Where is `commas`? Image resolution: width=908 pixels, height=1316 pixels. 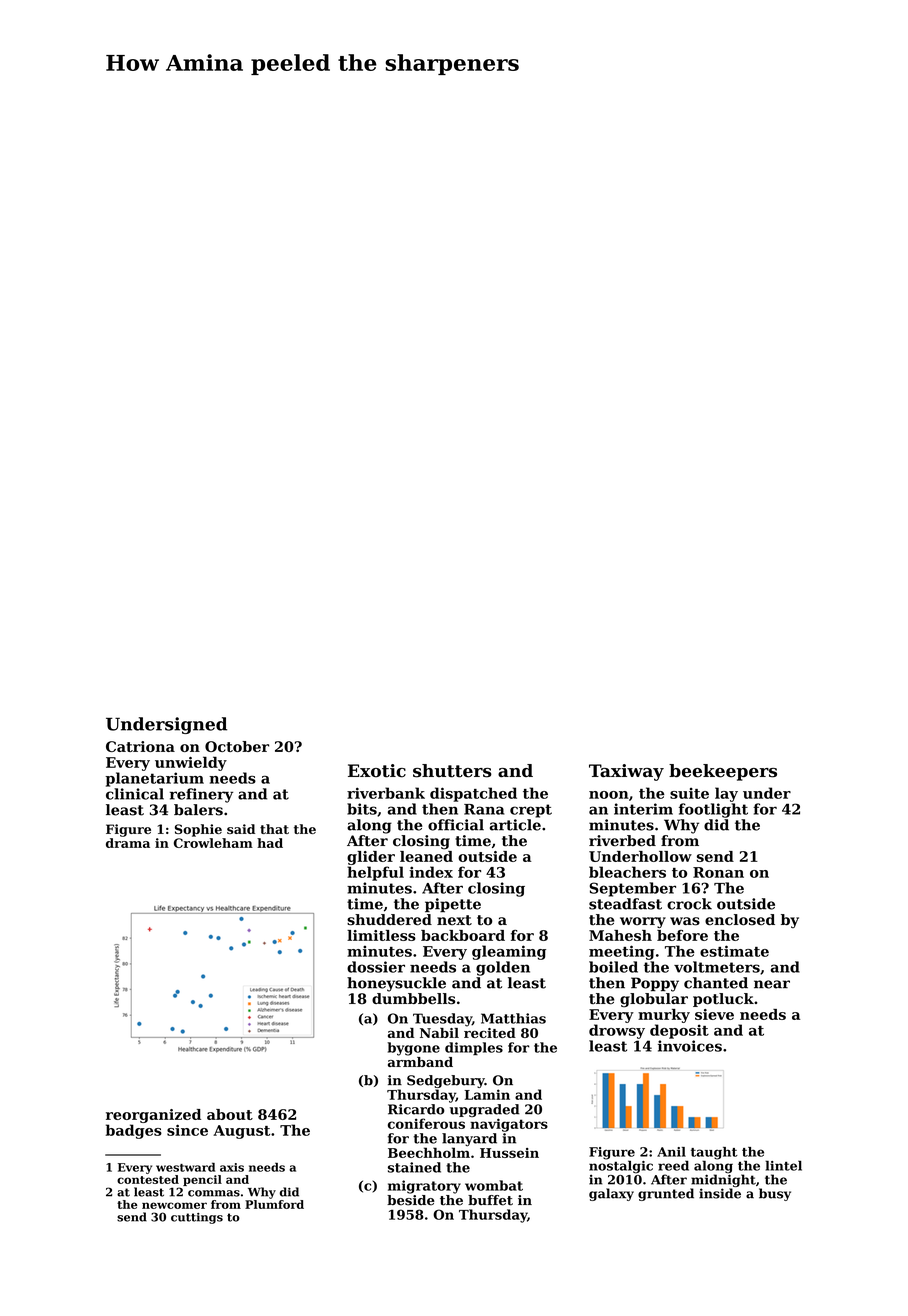 commas is located at coordinates (214, 1193).
